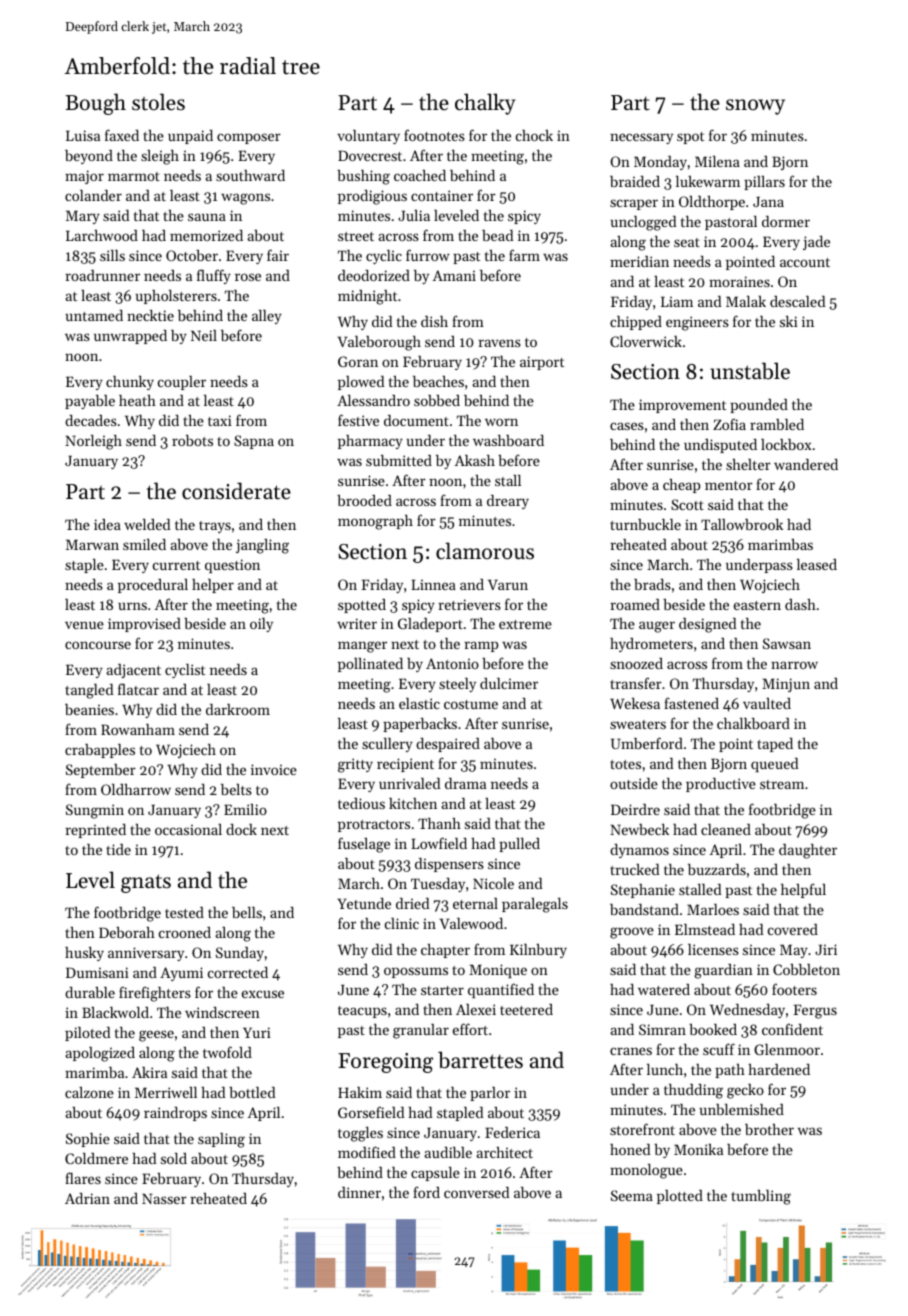 The height and width of the document is (1316, 908). What do you see at coordinates (501, 422) in the document?
I see `worn` at bounding box center [501, 422].
